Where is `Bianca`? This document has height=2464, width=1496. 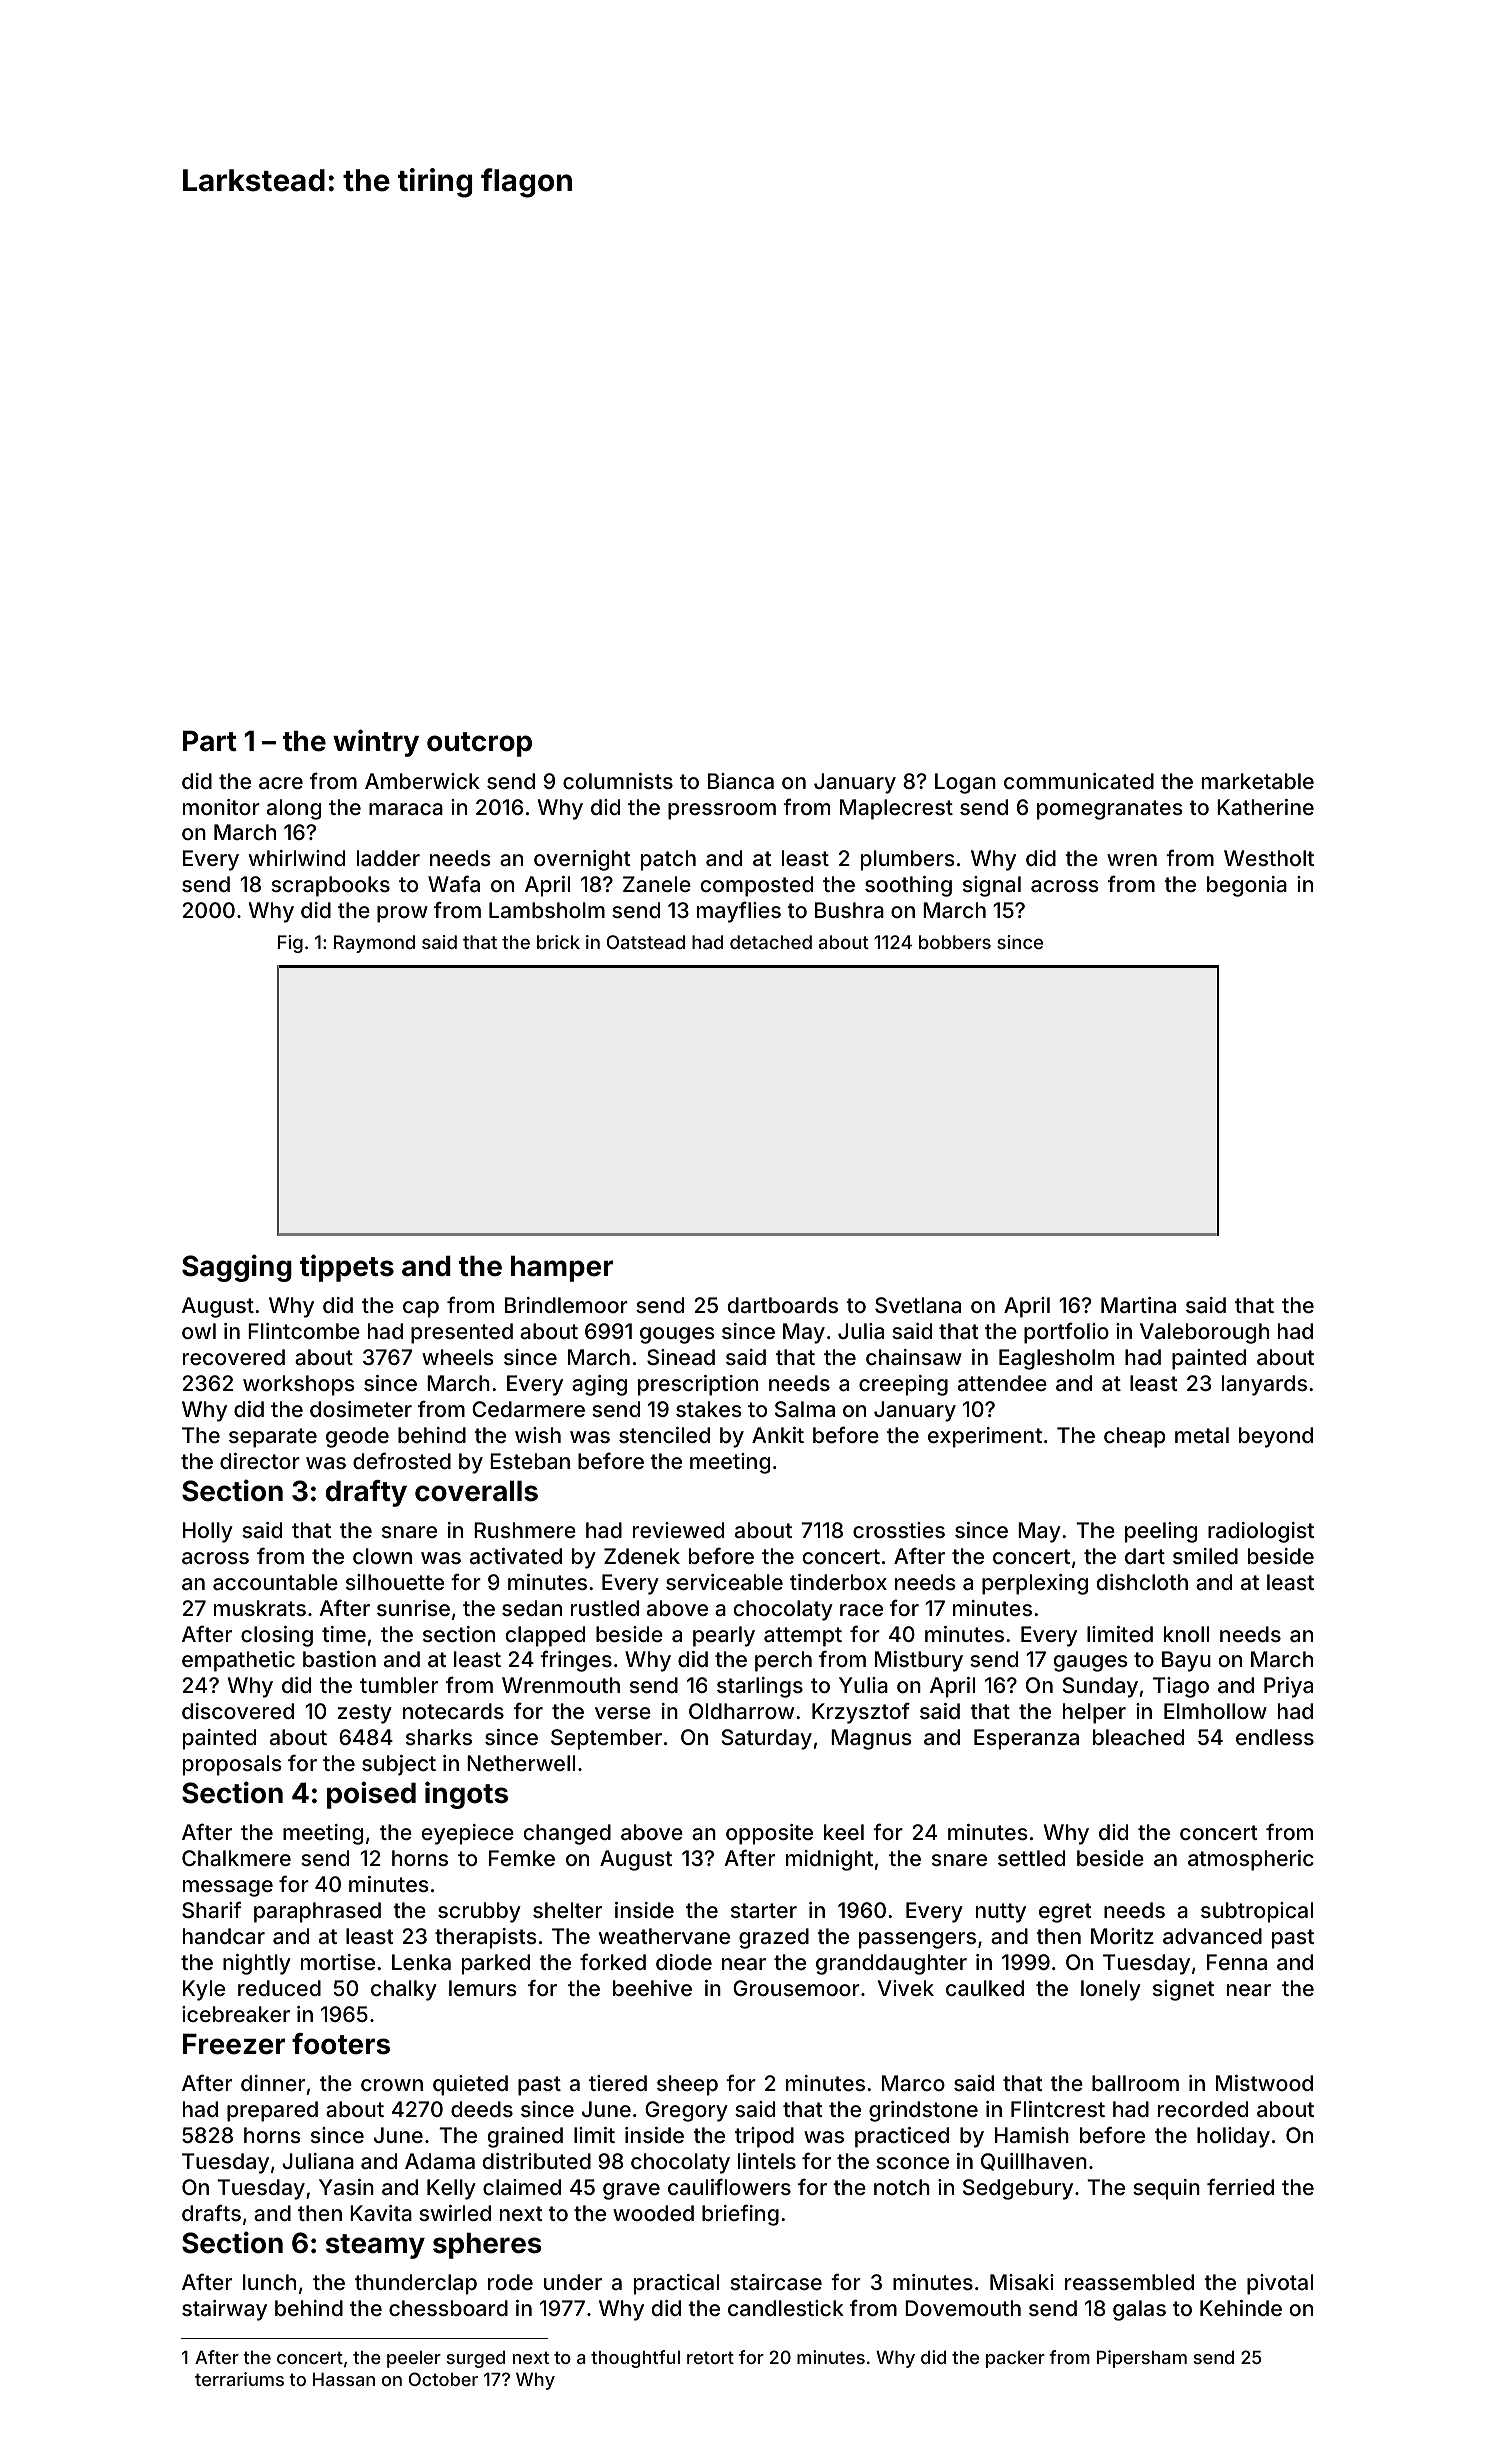 Bianca is located at coordinates (741, 781).
